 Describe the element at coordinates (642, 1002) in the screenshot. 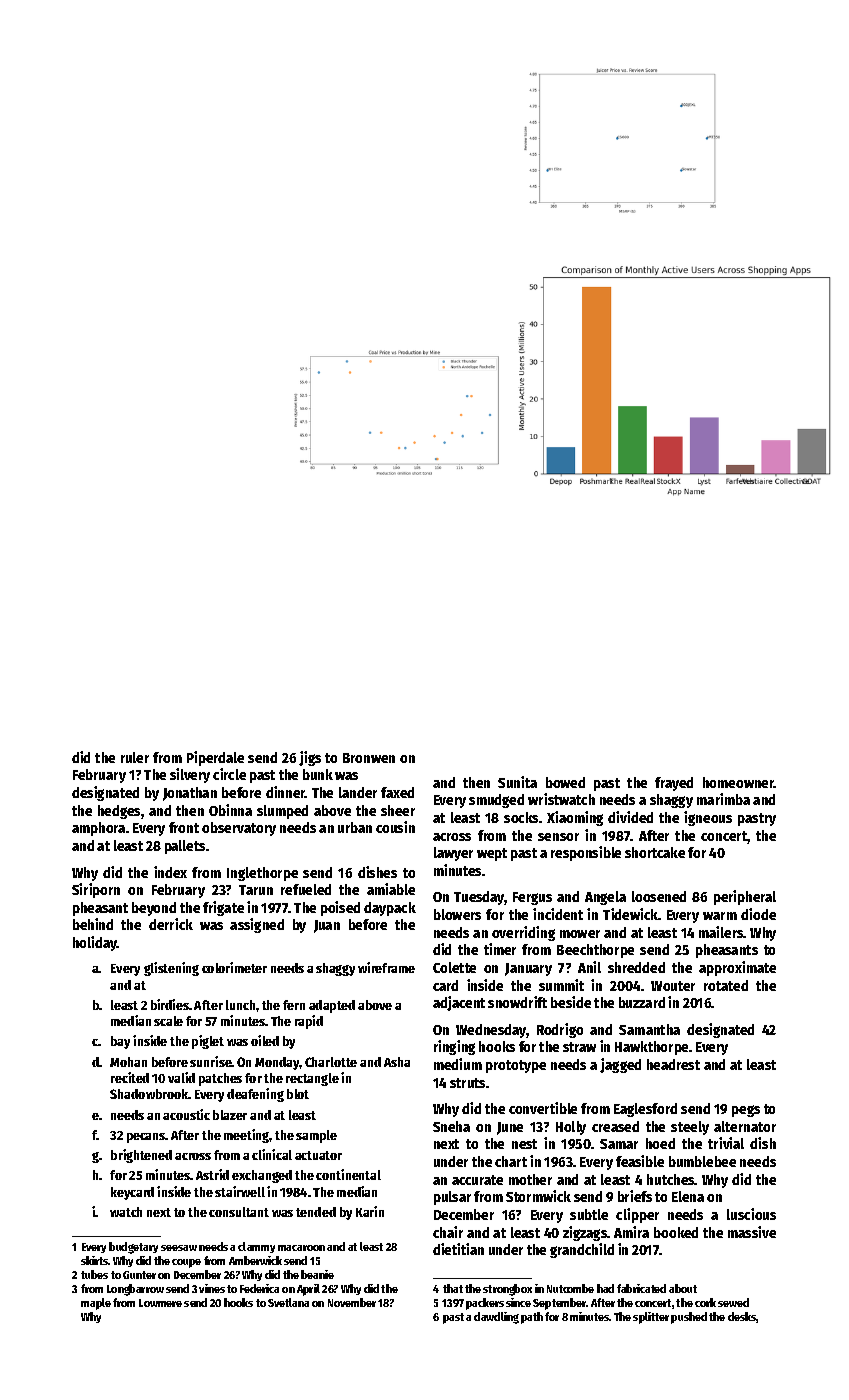

I see `buzzard` at that location.
